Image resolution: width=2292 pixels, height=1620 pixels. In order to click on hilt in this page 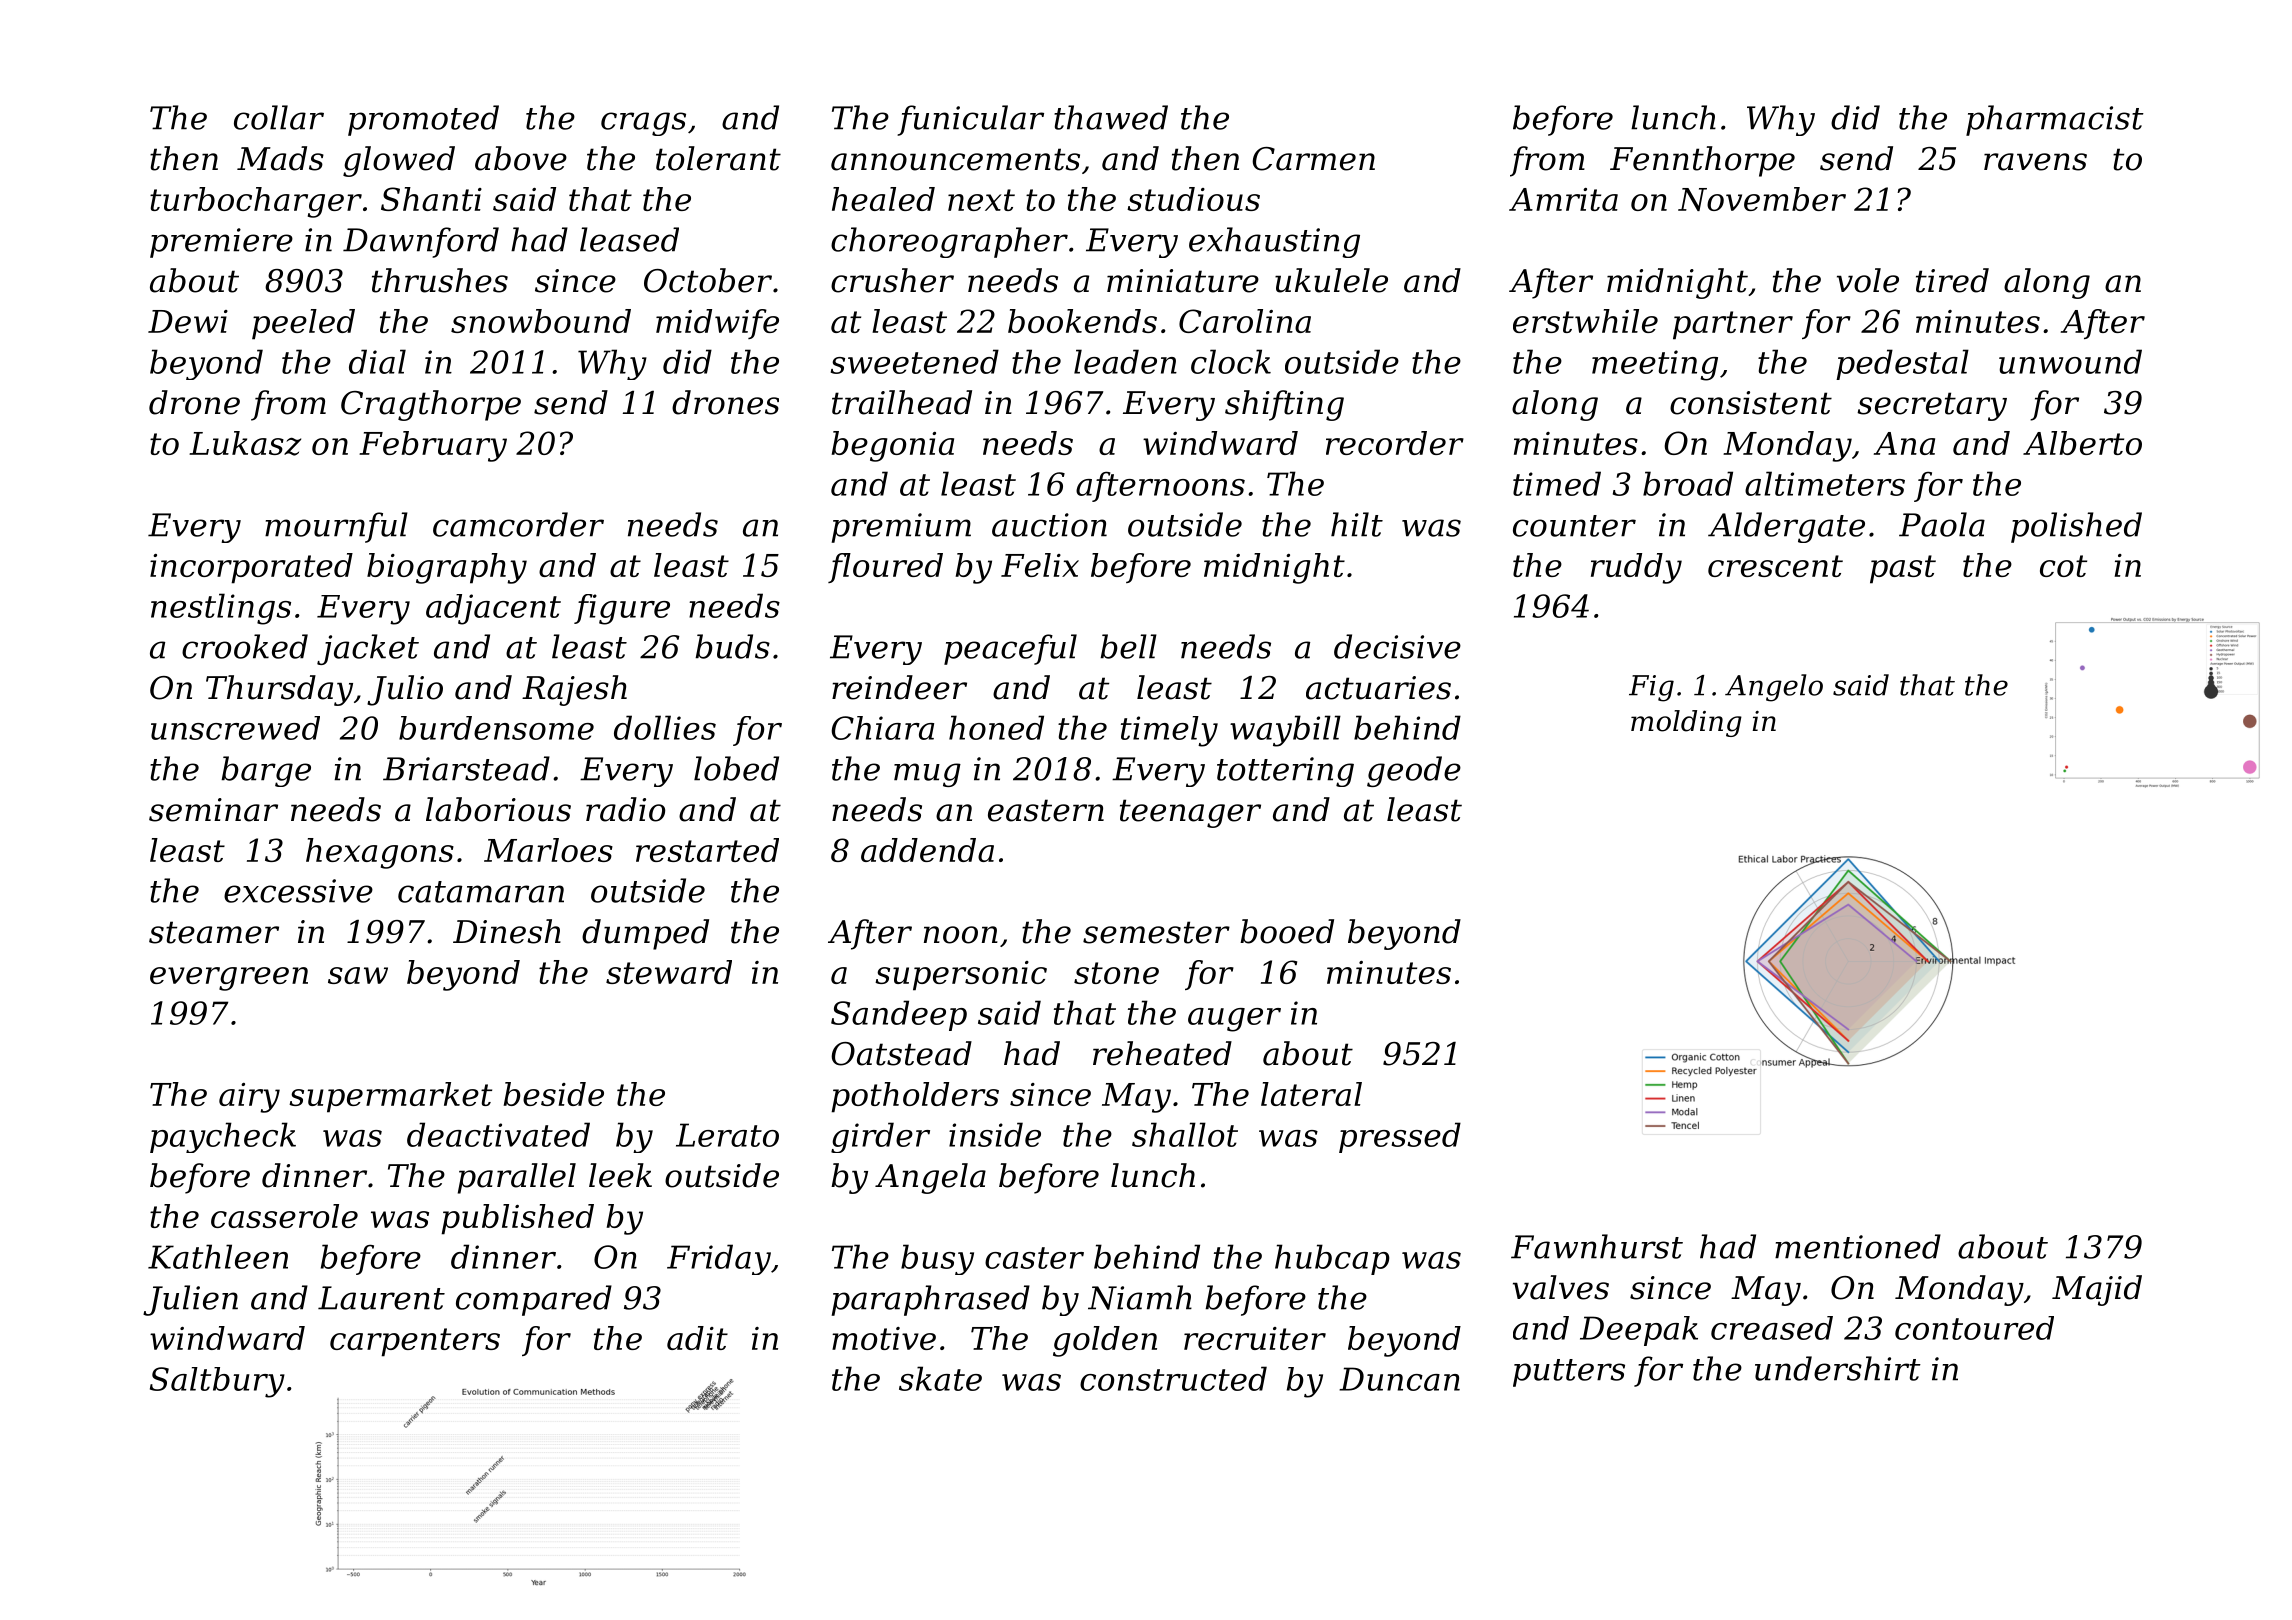, I will do `click(1357, 524)`.
